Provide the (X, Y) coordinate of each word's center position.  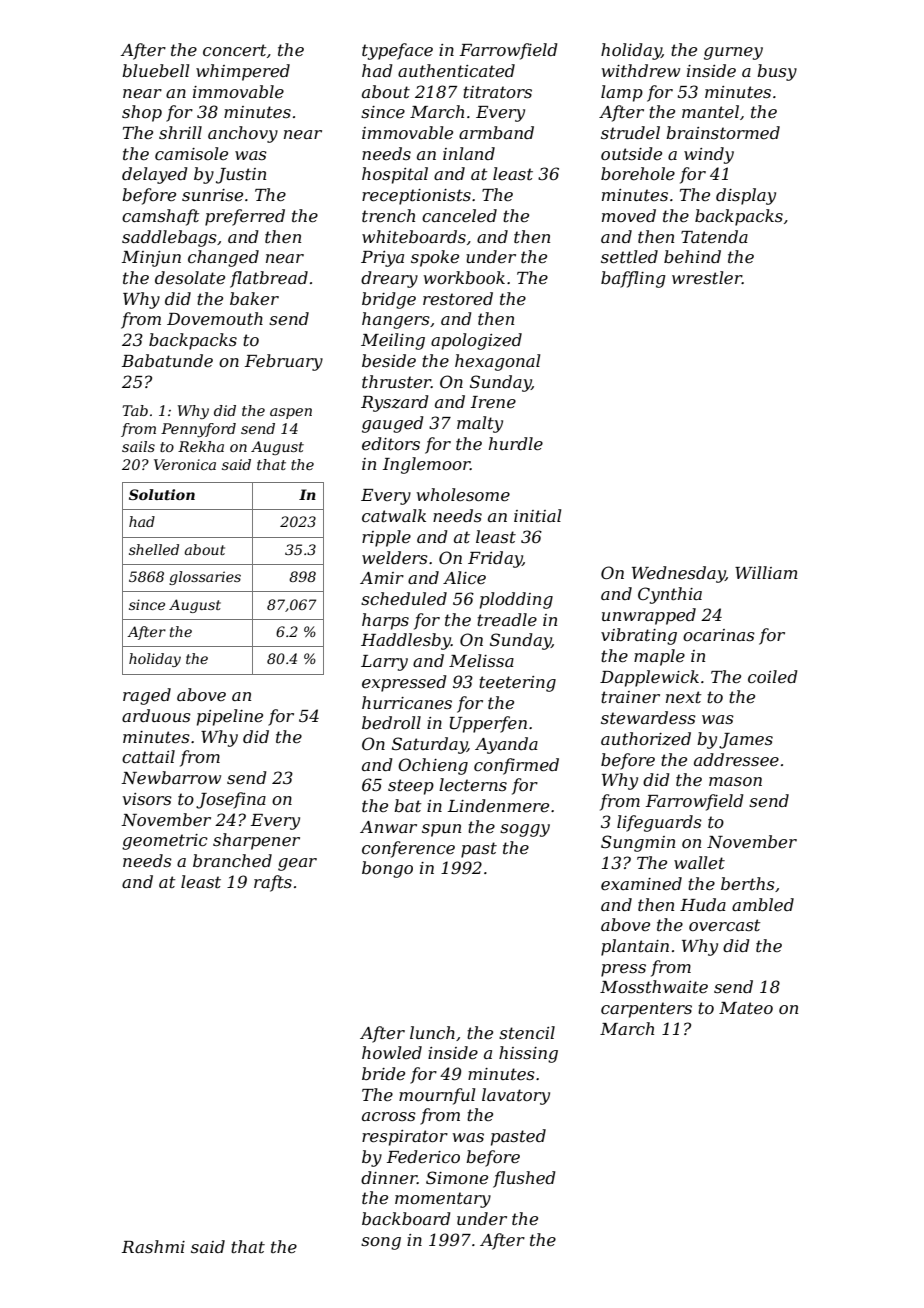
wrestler (707, 277)
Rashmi (153, 1246)
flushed (524, 1179)
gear (297, 864)
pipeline (230, 717)
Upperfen (488, 724)
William (766, 572)
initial (537, 515)
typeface (397, 51)
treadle (507, 619)
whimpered (243, 72)
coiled (772, 676)
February (284, 362)
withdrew (641, 70)
